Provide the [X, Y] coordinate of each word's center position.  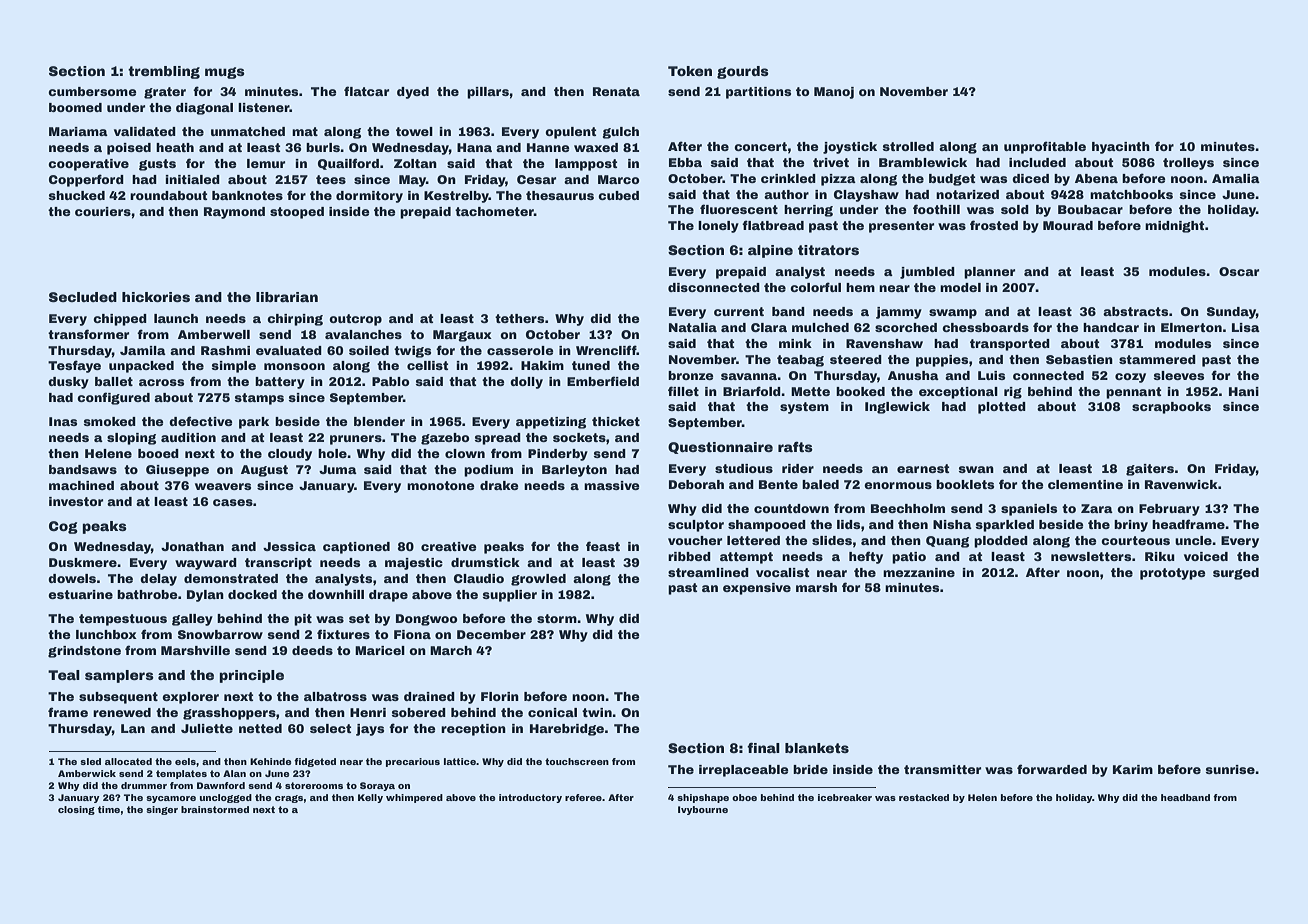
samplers [119, 676]
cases [233, 502]
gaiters [1150, 470]
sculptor [696, 526]
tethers [519, 318]
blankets [817, 748]
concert [760, 146]
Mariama [78, 131]
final [763, 748]
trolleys [1188, 164]
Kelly [370, 798]
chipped [120, 320]
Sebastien [1079, 359]
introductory [530, 798]
